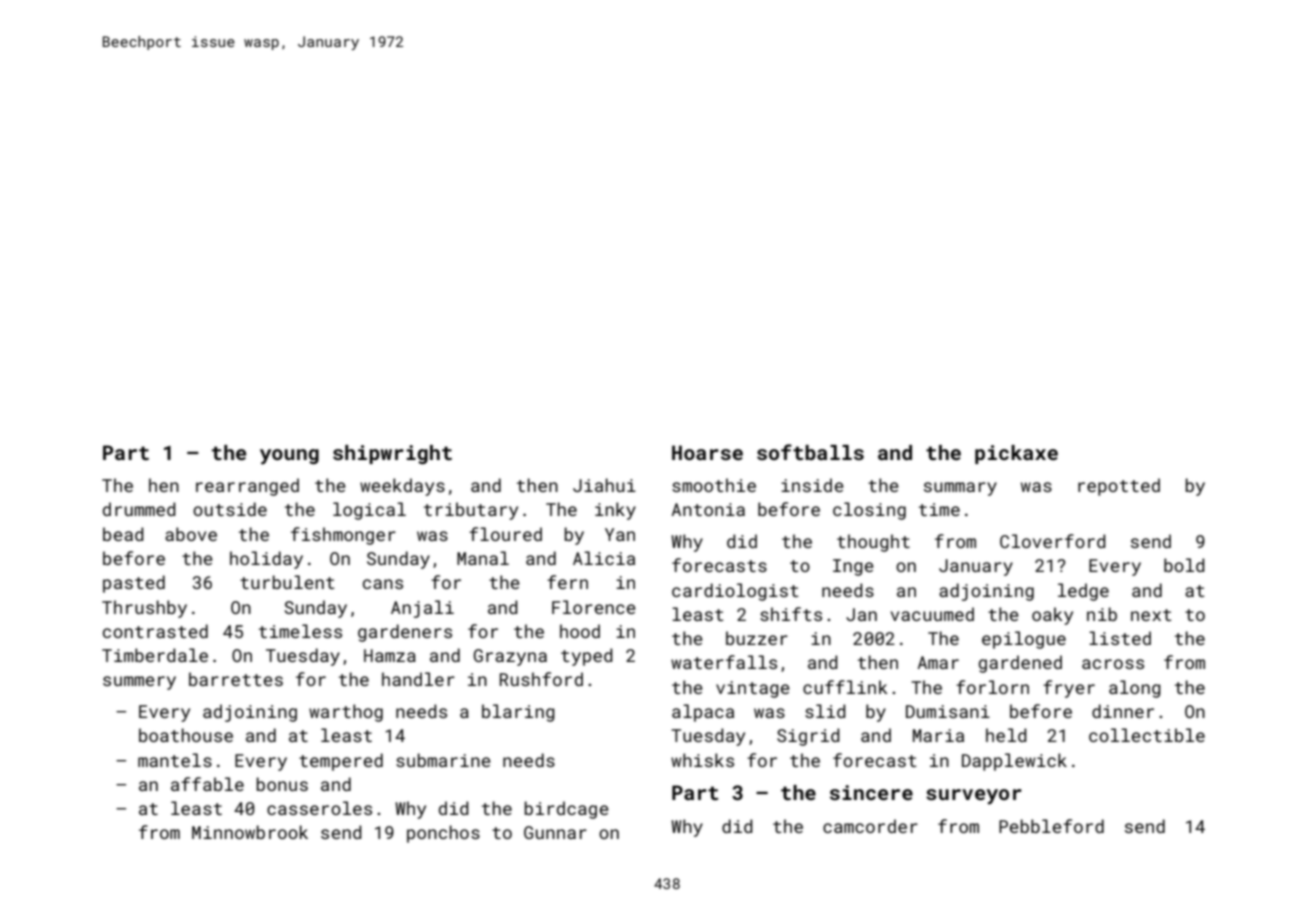 This screenshot has width=1308, height=924. Describe the element at coordinates (960, 489) in the screenshot. I see `summary` at that location.
